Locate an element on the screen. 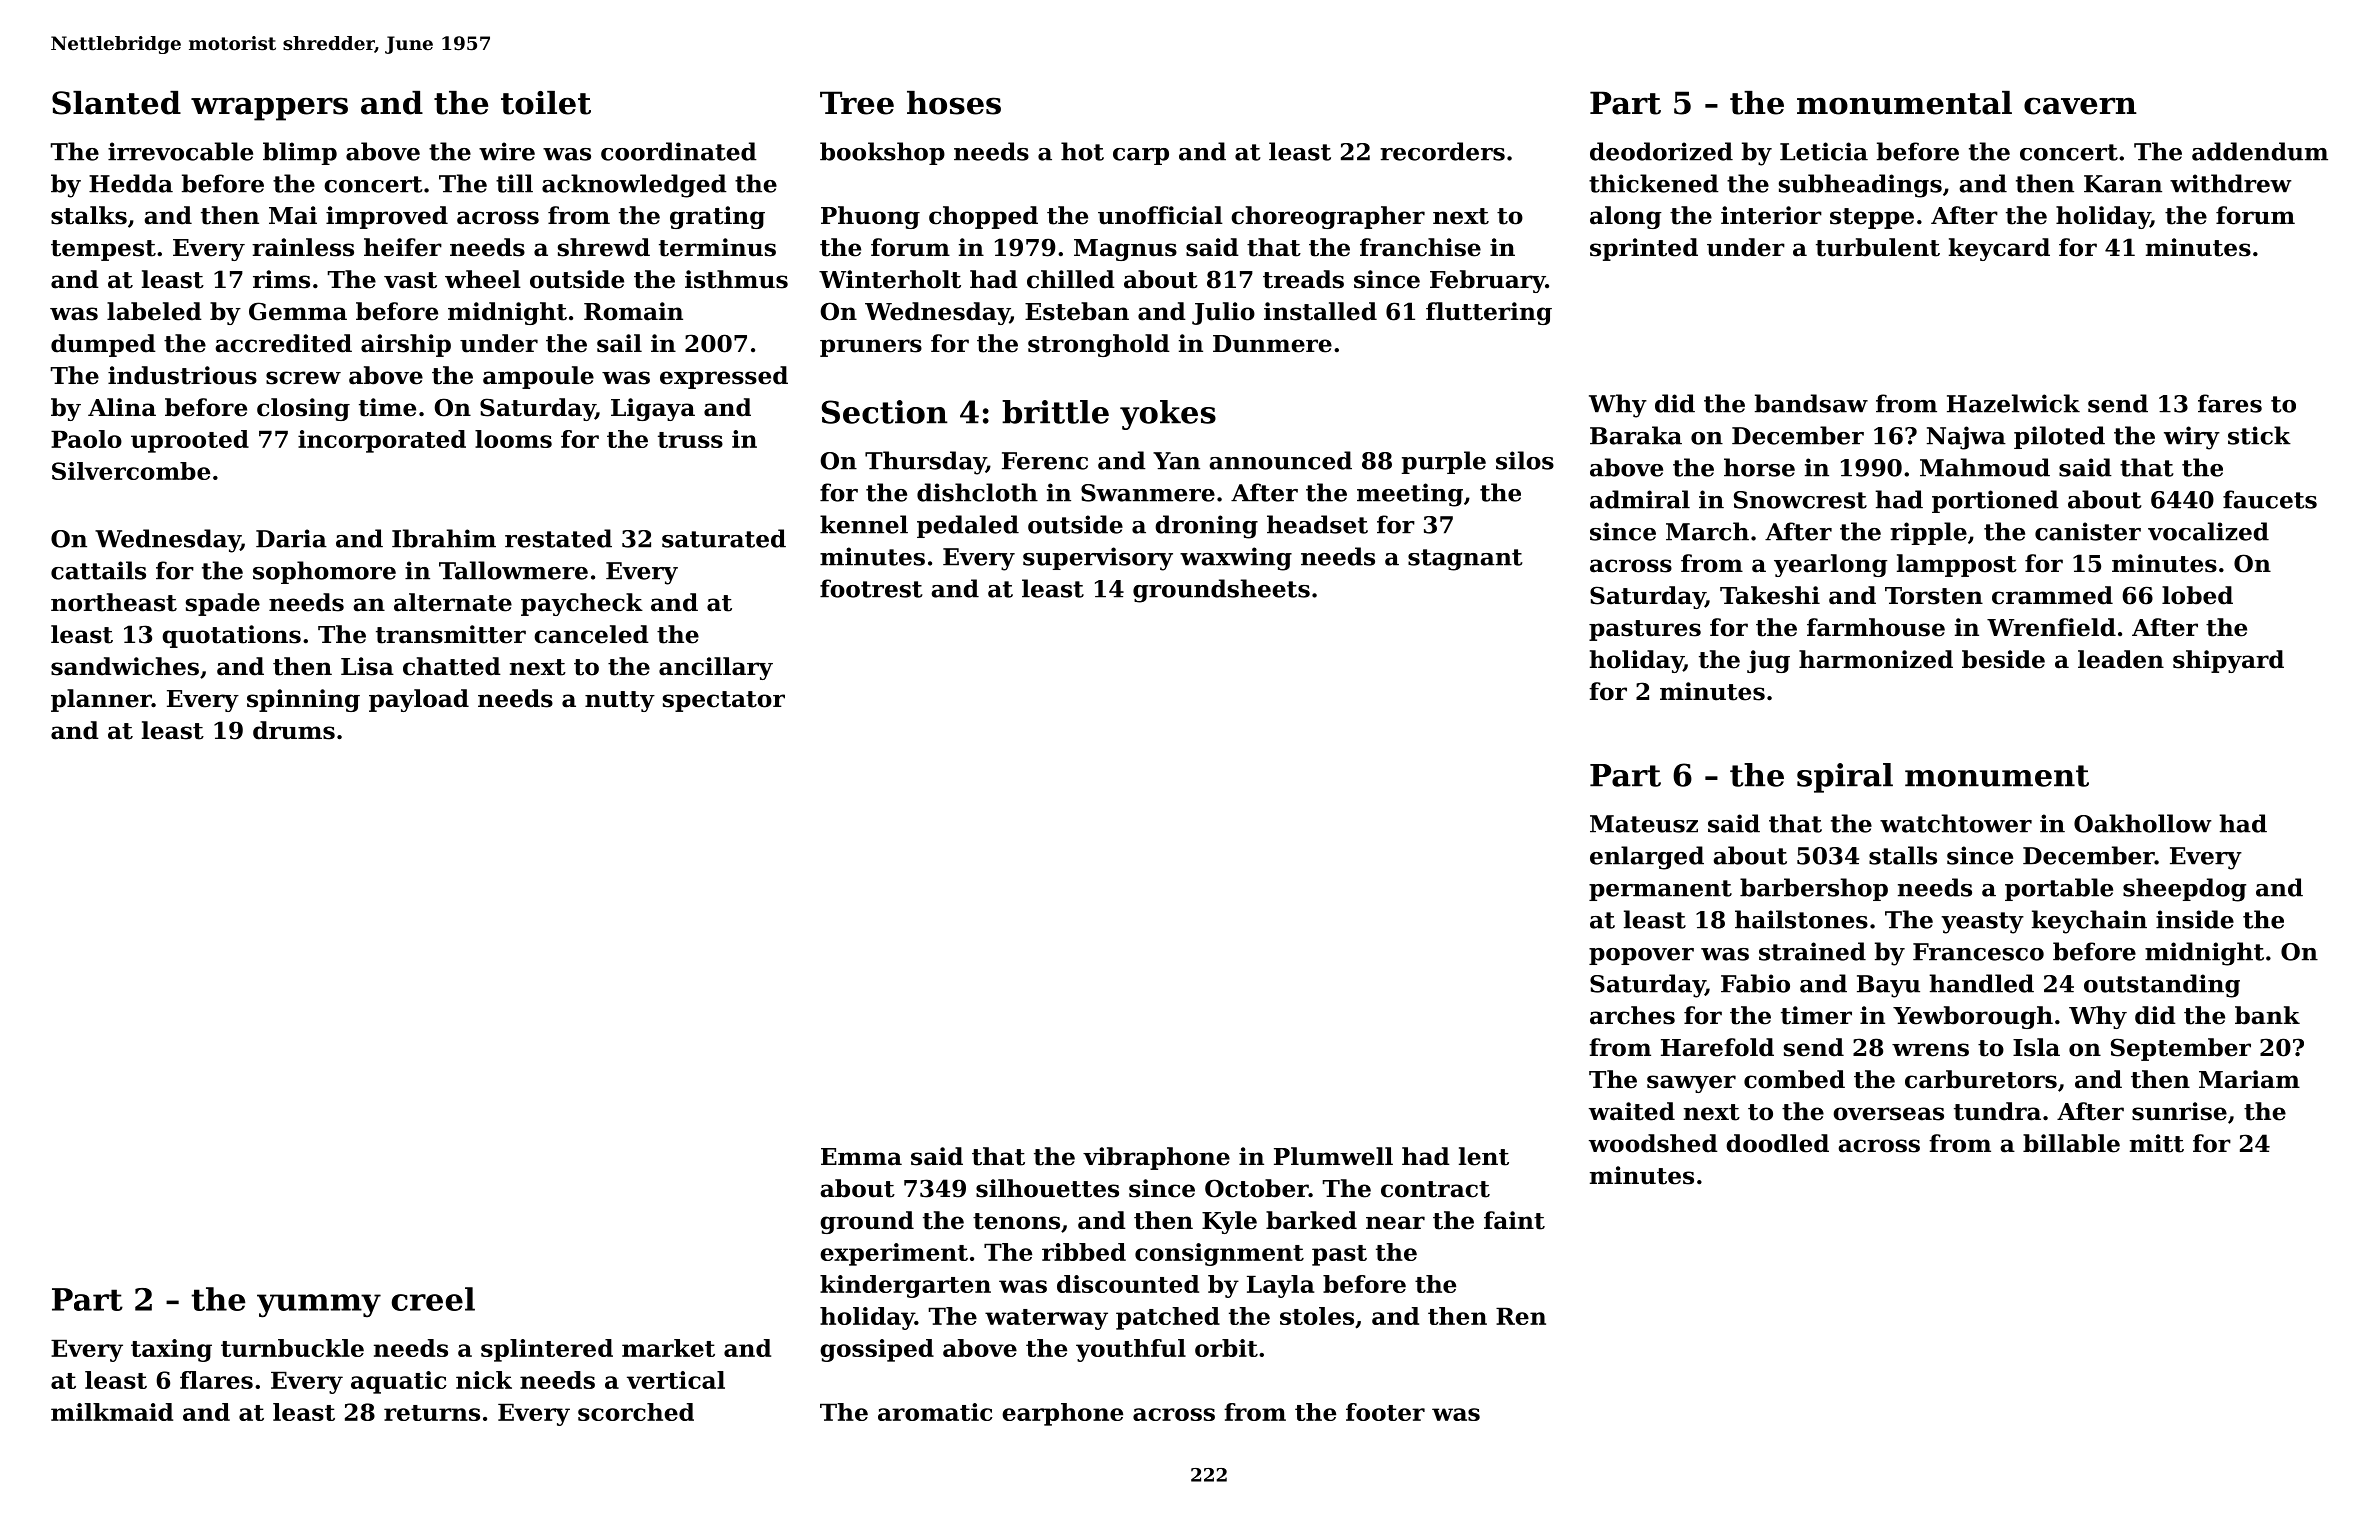  alternate is located at coordinates (453, 602).
